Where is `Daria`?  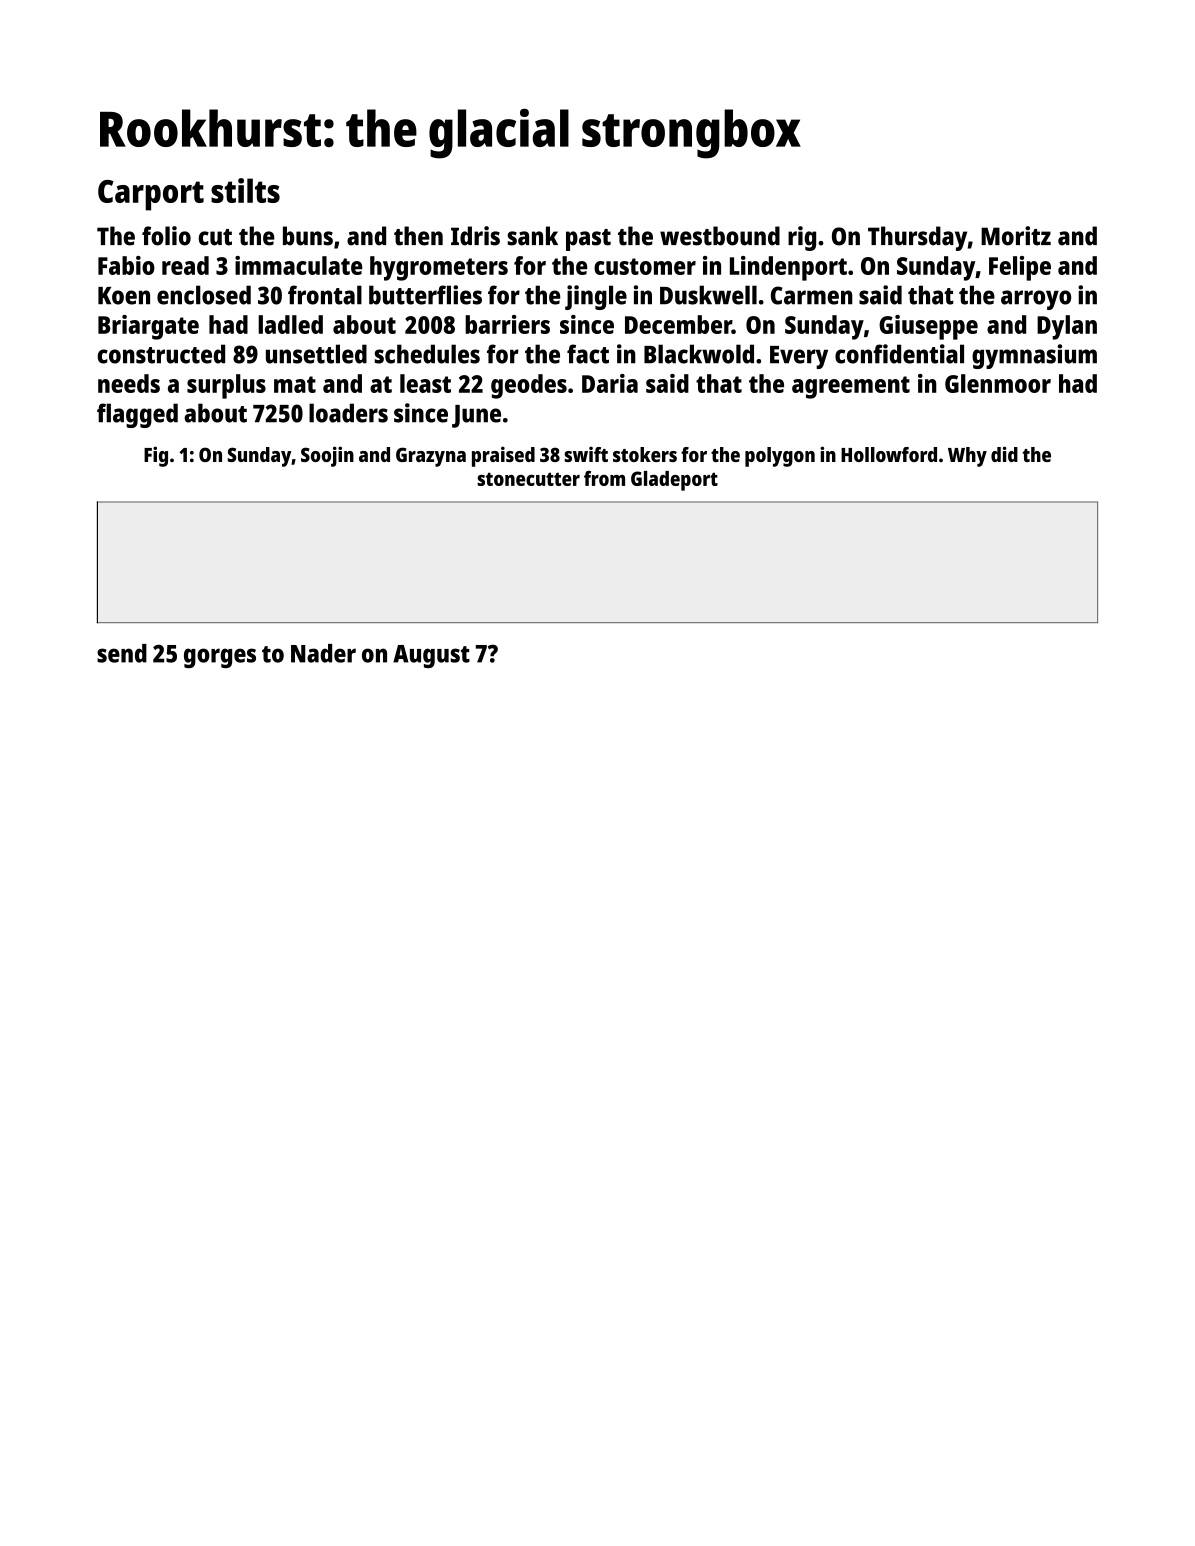 Daria is located at coordinates (610, 383).
